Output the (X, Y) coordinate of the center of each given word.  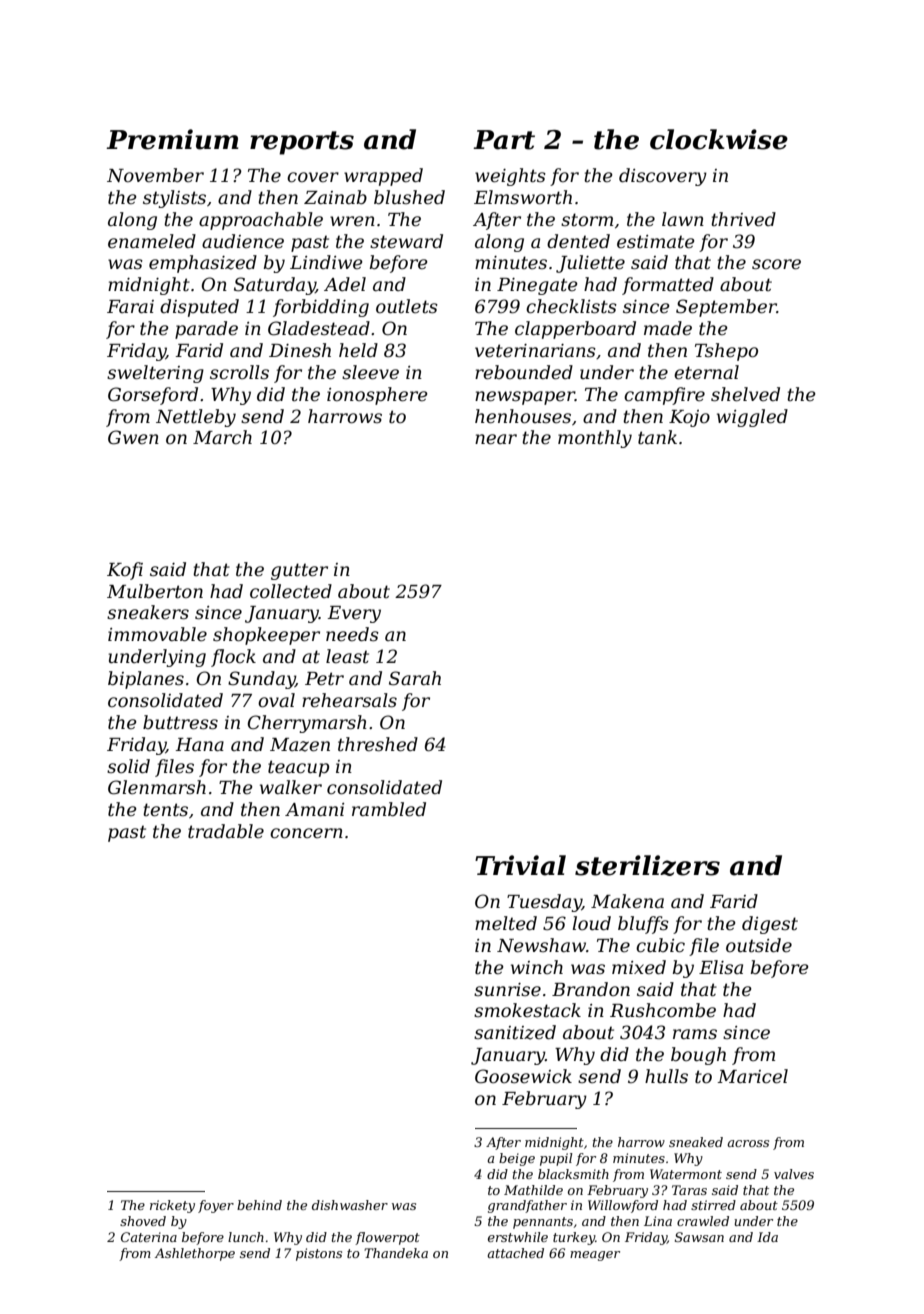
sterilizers (647, 865)
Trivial (520, 865)
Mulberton (155, 591)
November (155, 175)
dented (578, 241)
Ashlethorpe (195, 1254)
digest (770, 925)
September (726, 308)
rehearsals (349, 700)
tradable (226, 831)
